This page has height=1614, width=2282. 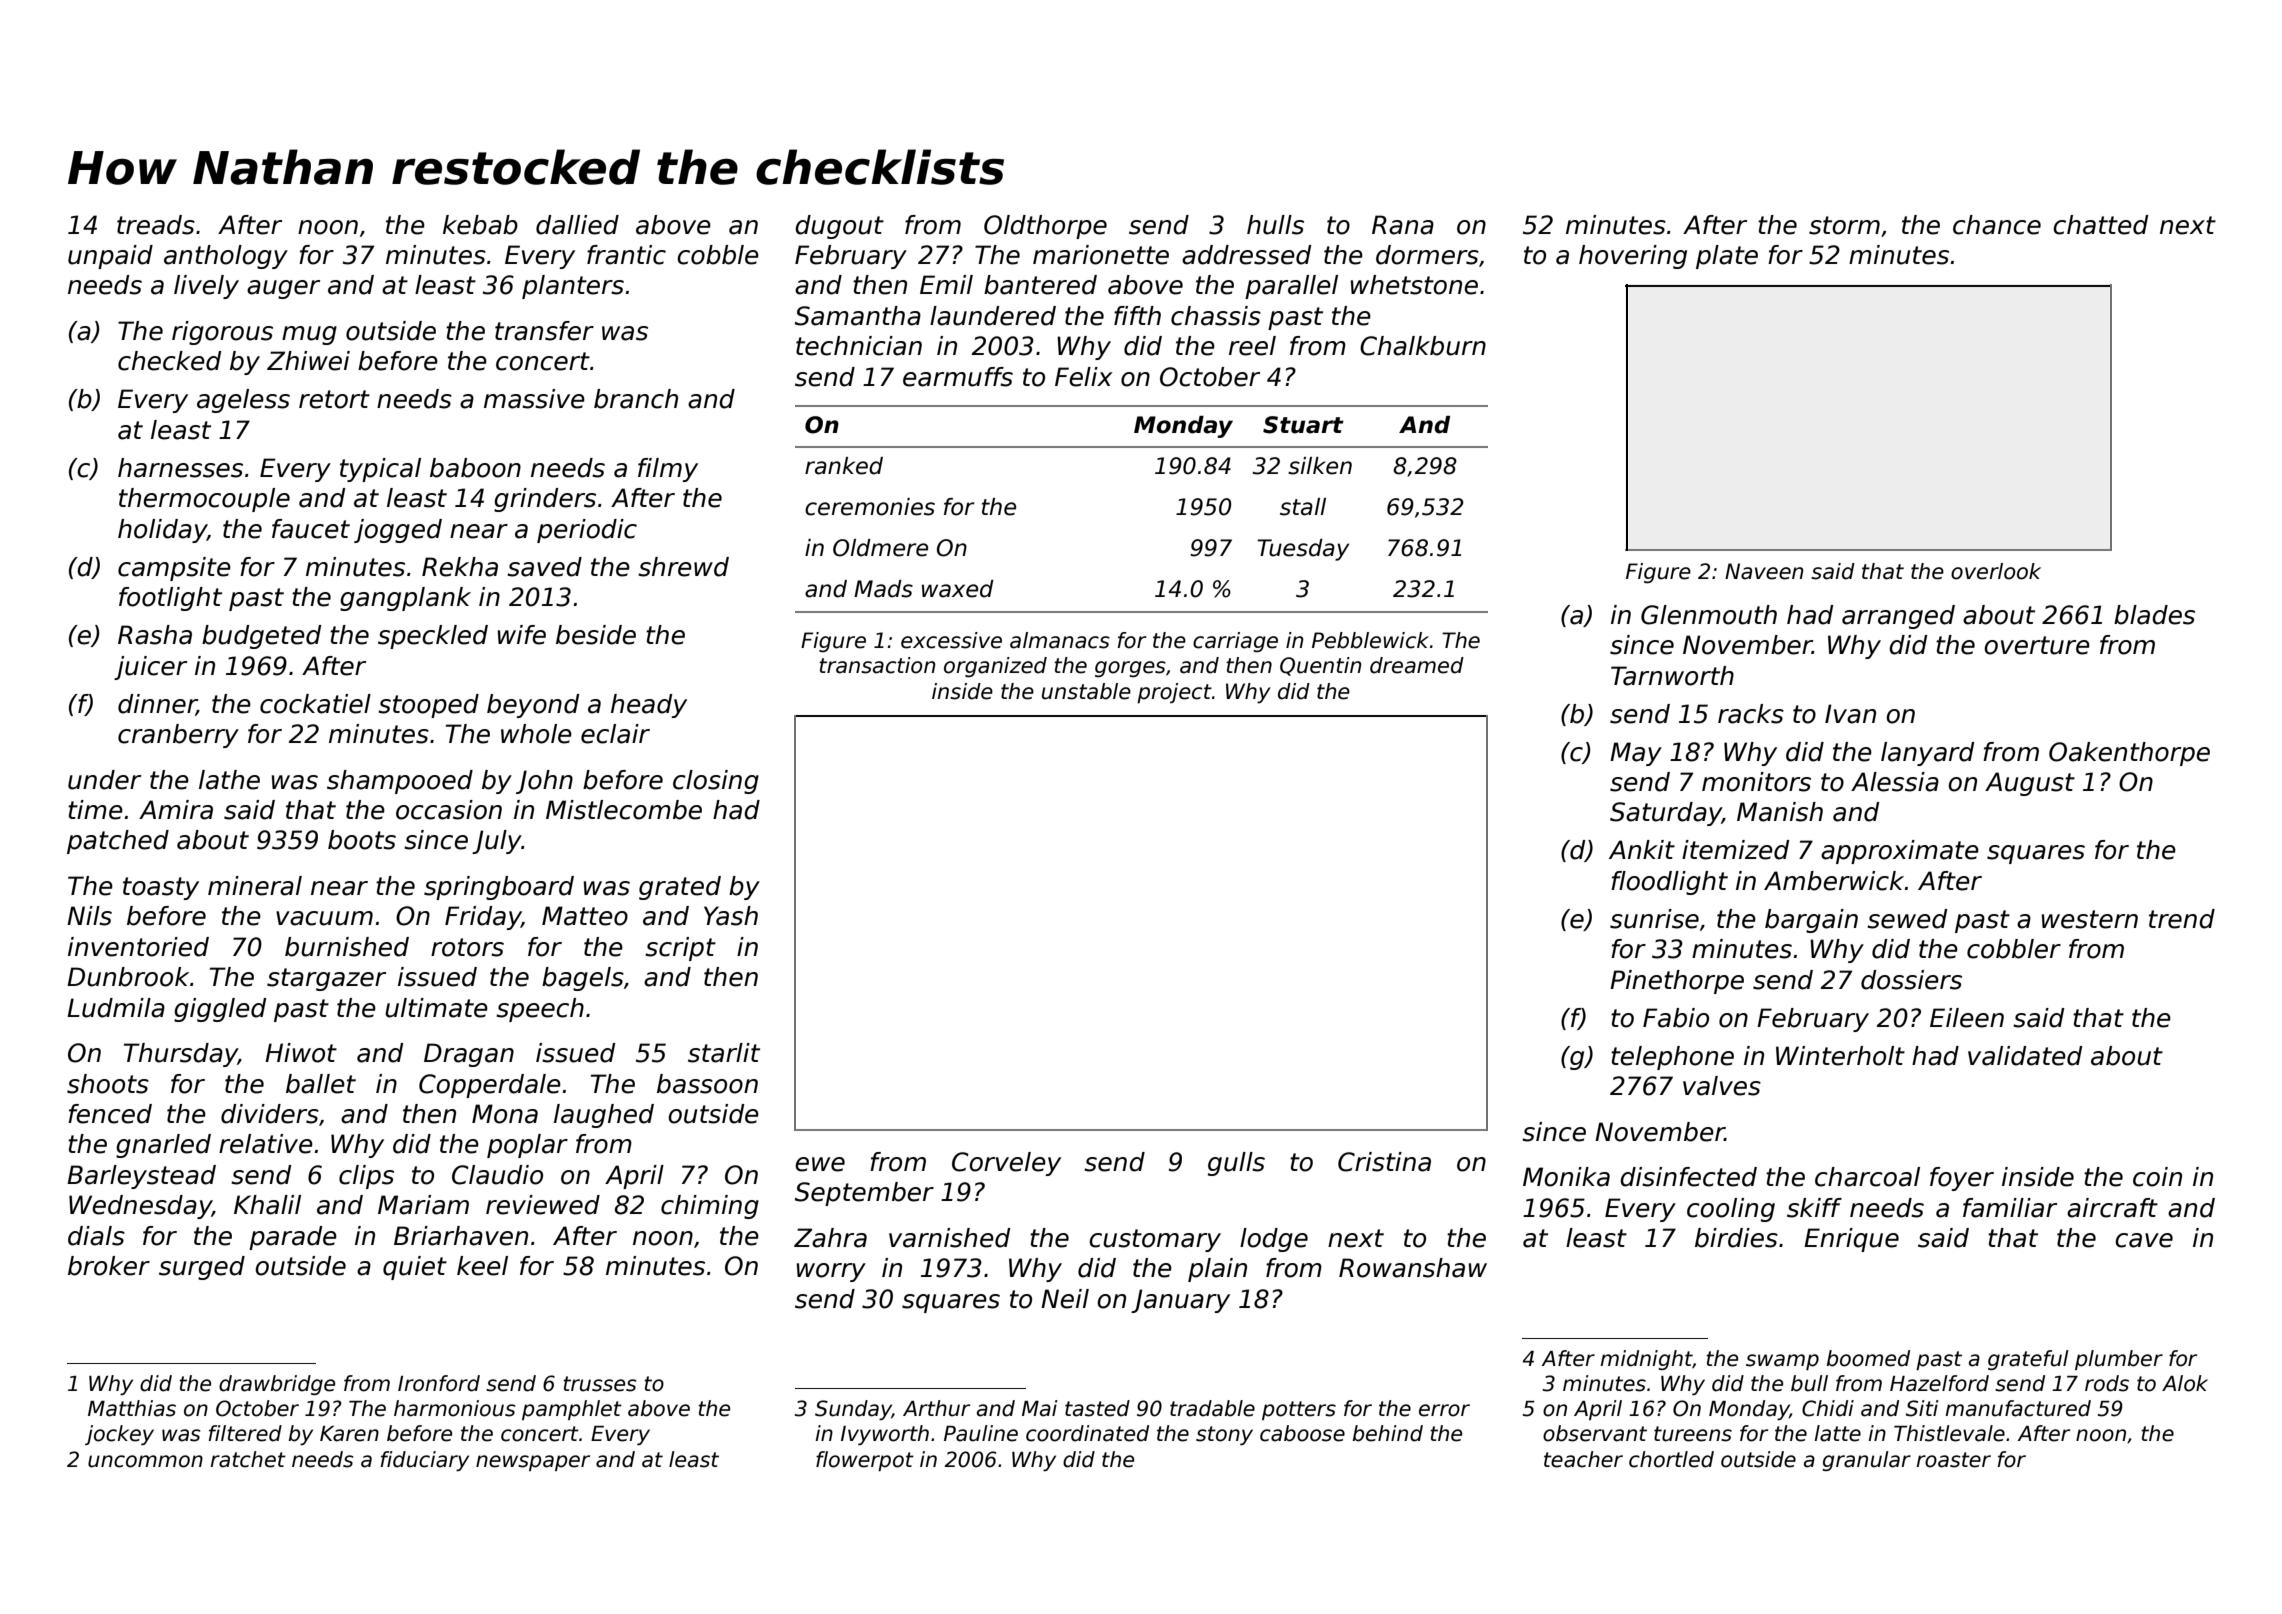 I want to click on chatted, so click(x=2100, y=225).
